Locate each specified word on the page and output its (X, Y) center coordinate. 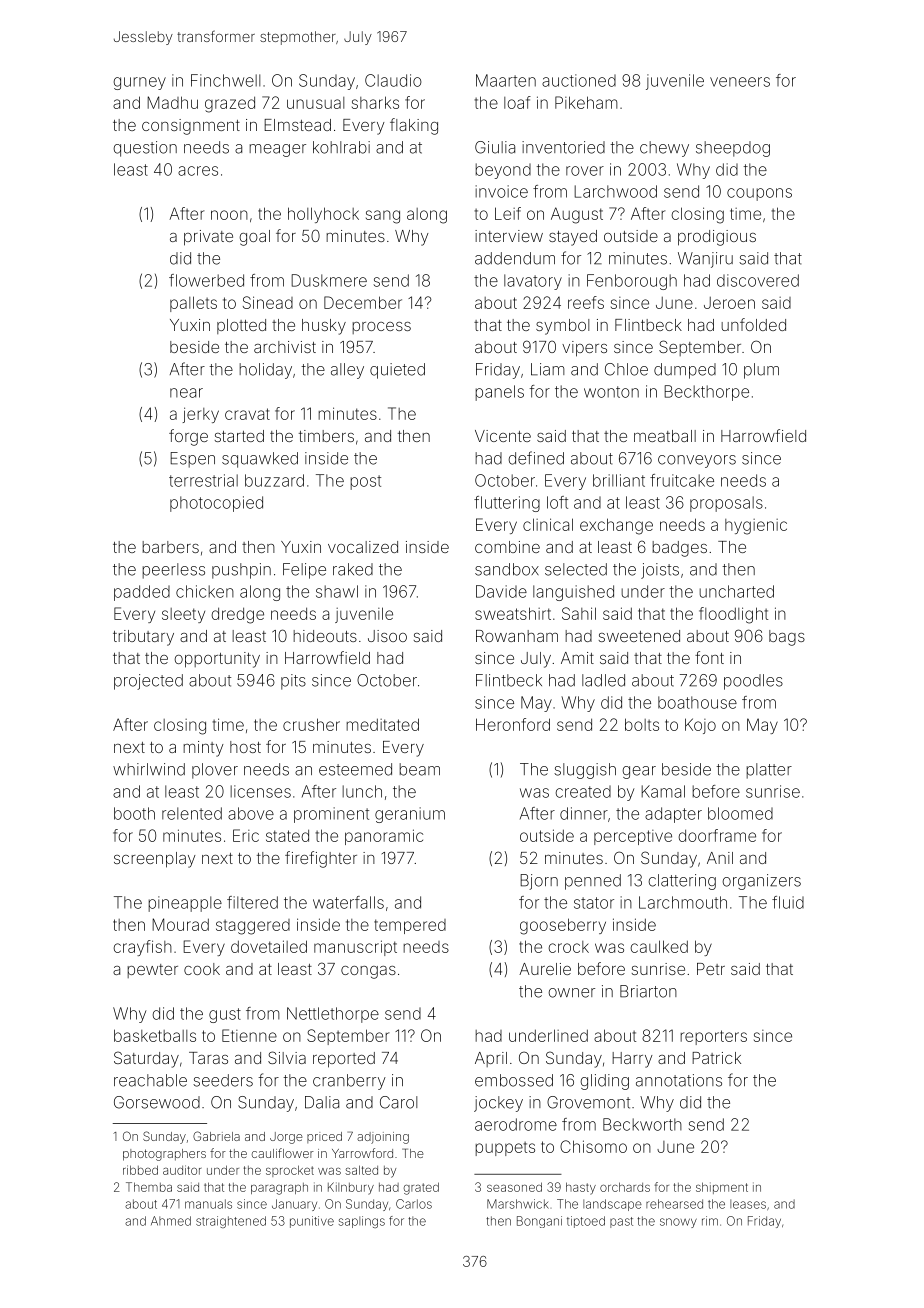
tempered (410, 926)
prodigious (717, 238)
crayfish (142, 948)
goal (254, 238)
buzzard (274, 480)
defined (536, 458)
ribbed (140, 1170)
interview (509, 236)
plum (761, 371)
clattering (682, 882)
